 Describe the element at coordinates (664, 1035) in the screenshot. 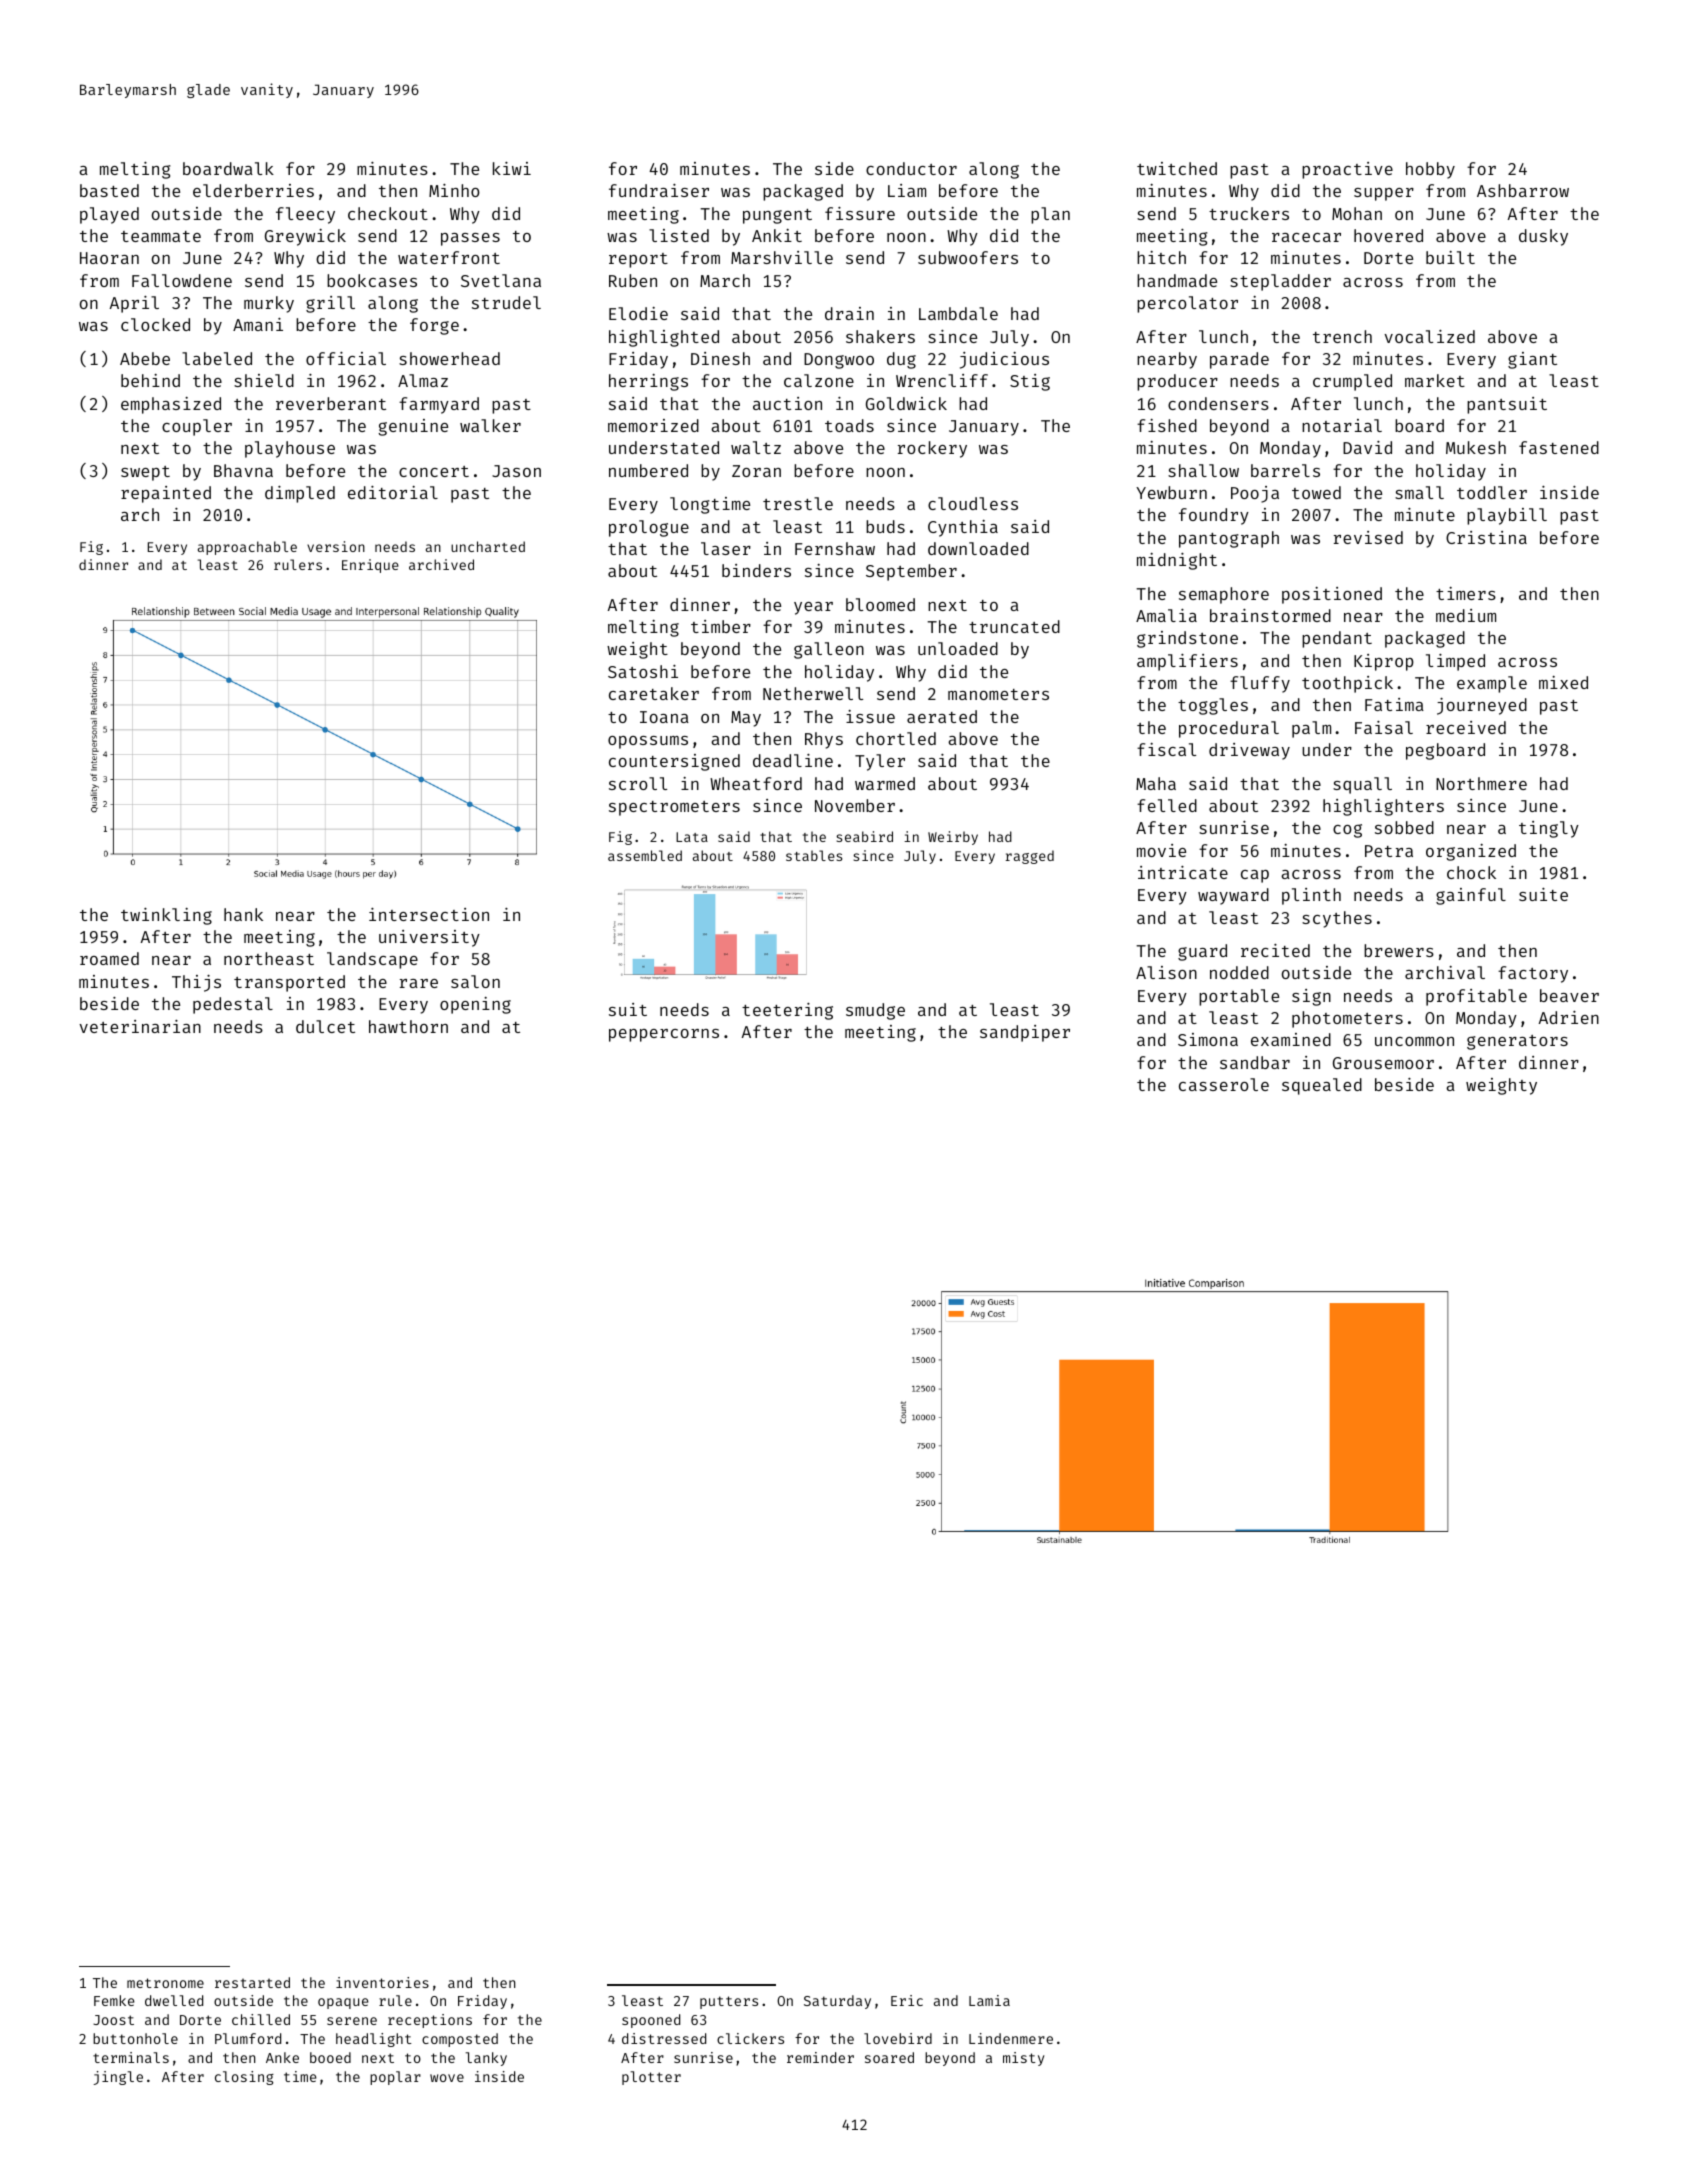

I see `peppercorns` at that location.
